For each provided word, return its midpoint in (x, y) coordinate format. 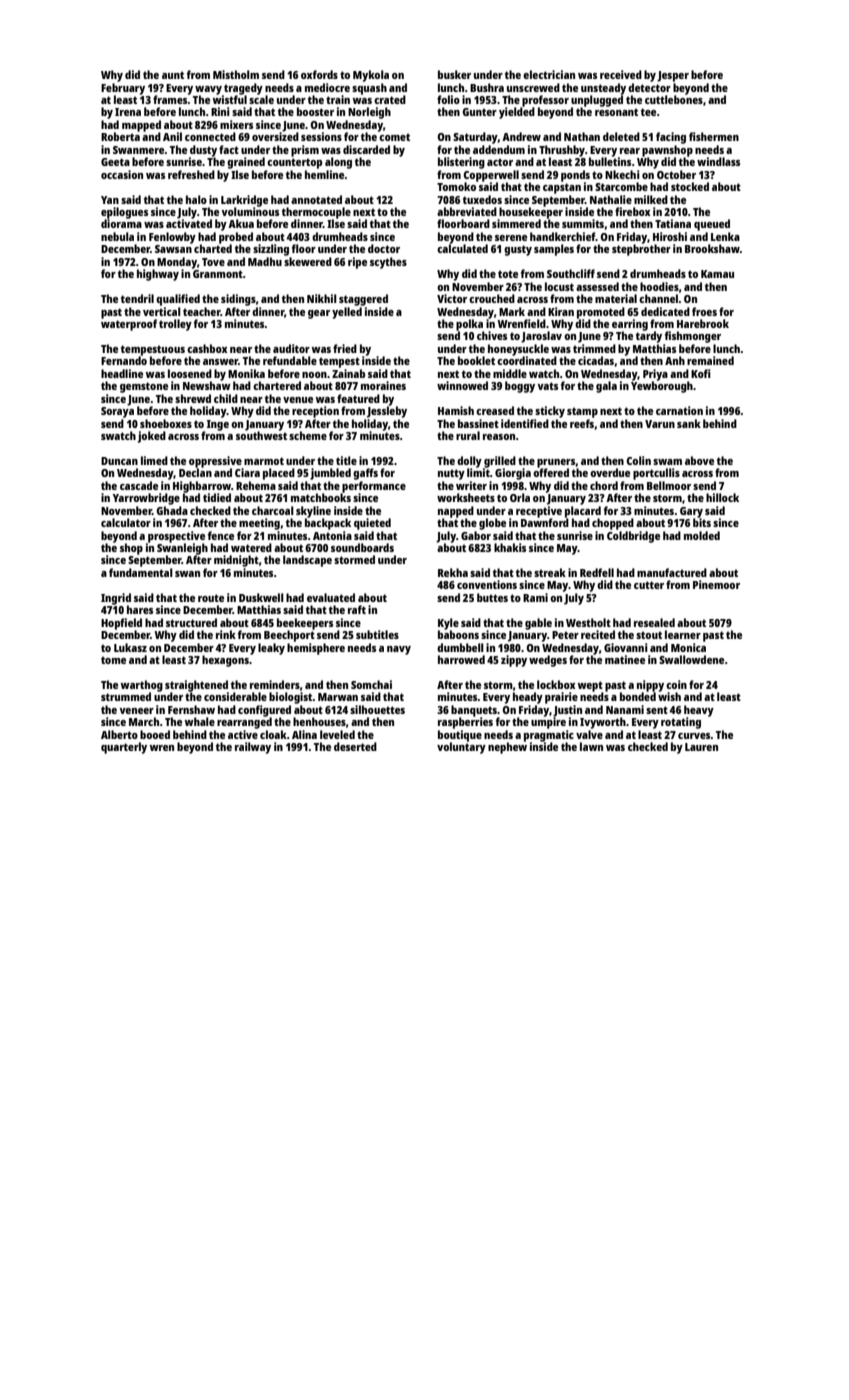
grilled (500, 462)
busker (454, 74)
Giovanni (626, 647)
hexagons (225, 661)
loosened (190, 373)
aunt (173, 75)
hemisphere (316, 649)
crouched (492, 298)
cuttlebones (674, 99)
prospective (176, 537)
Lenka (725, 236)
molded (702, 535)
